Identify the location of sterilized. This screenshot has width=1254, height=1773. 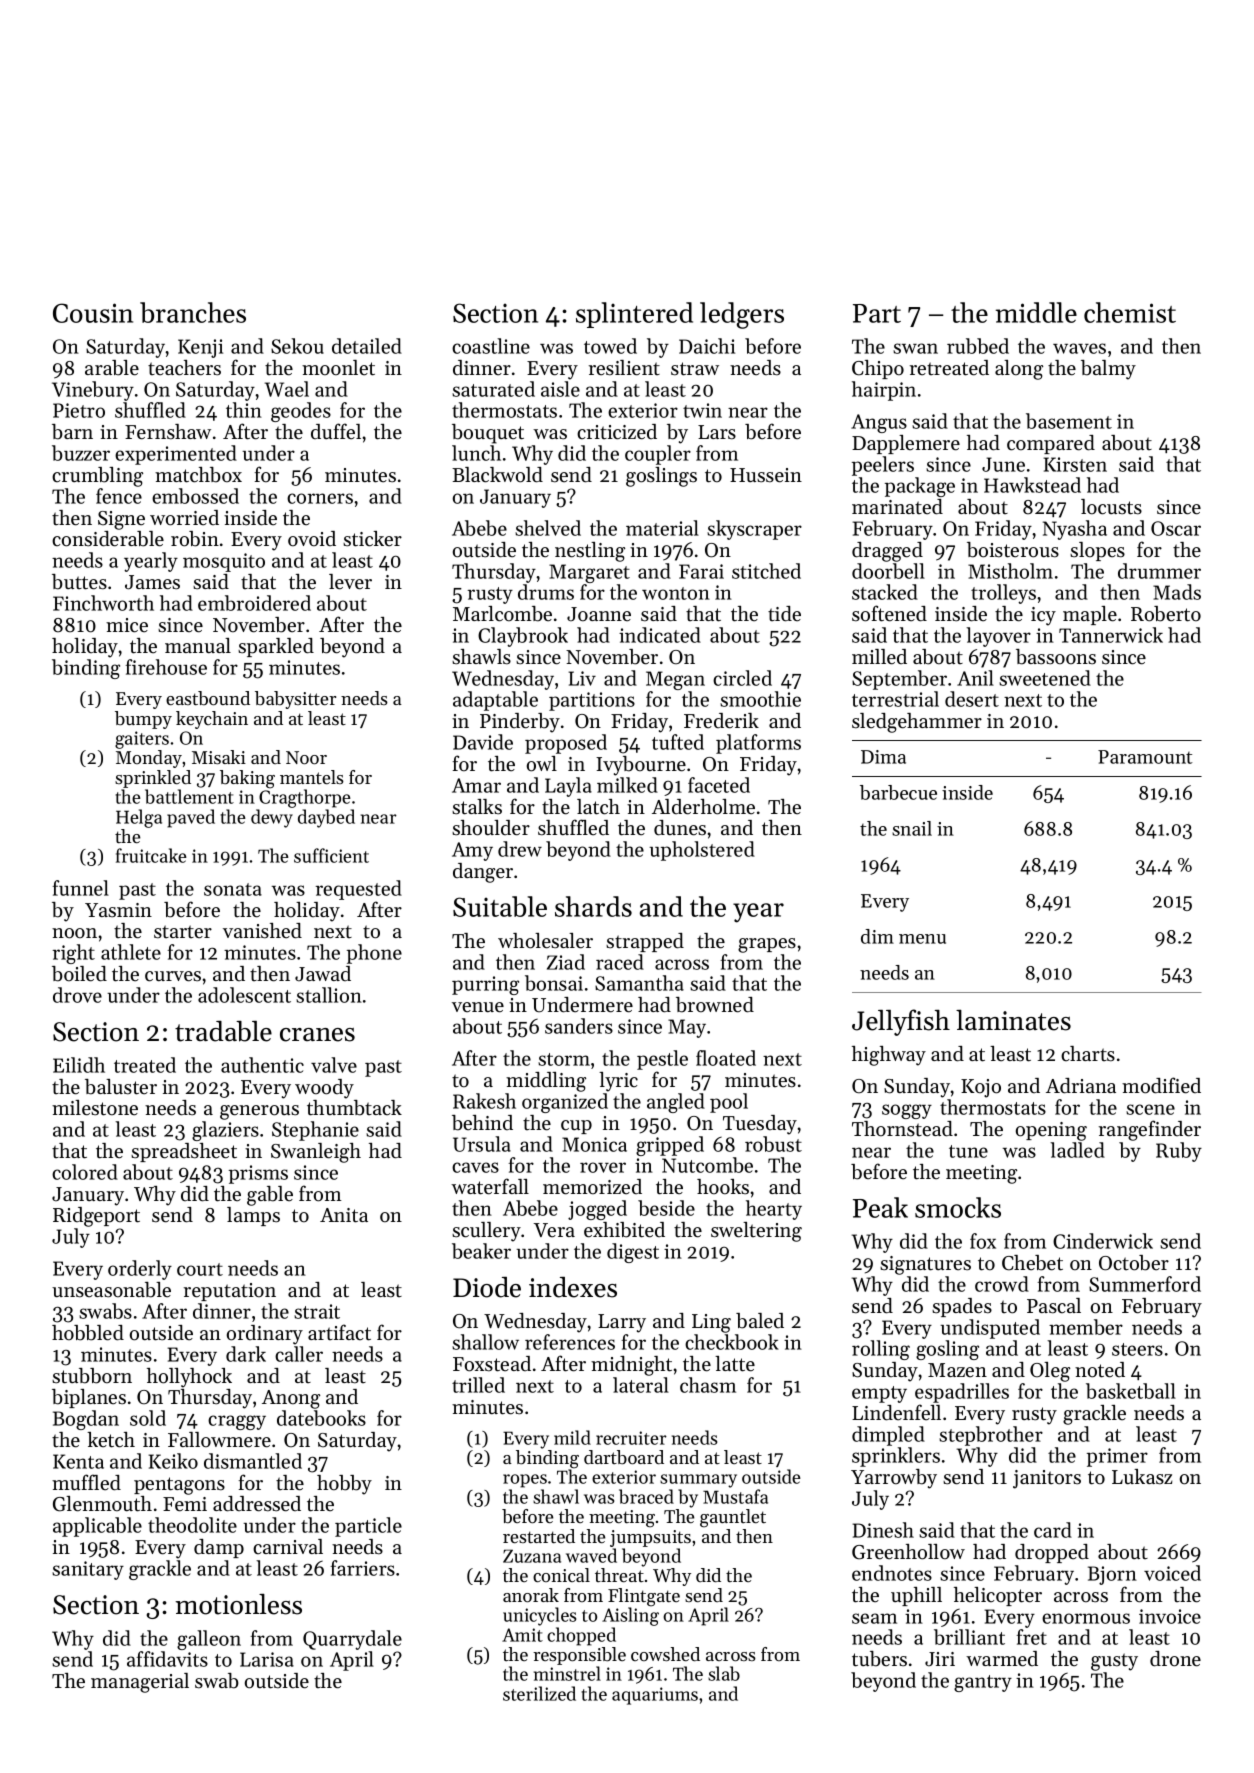
(539, 1693).
